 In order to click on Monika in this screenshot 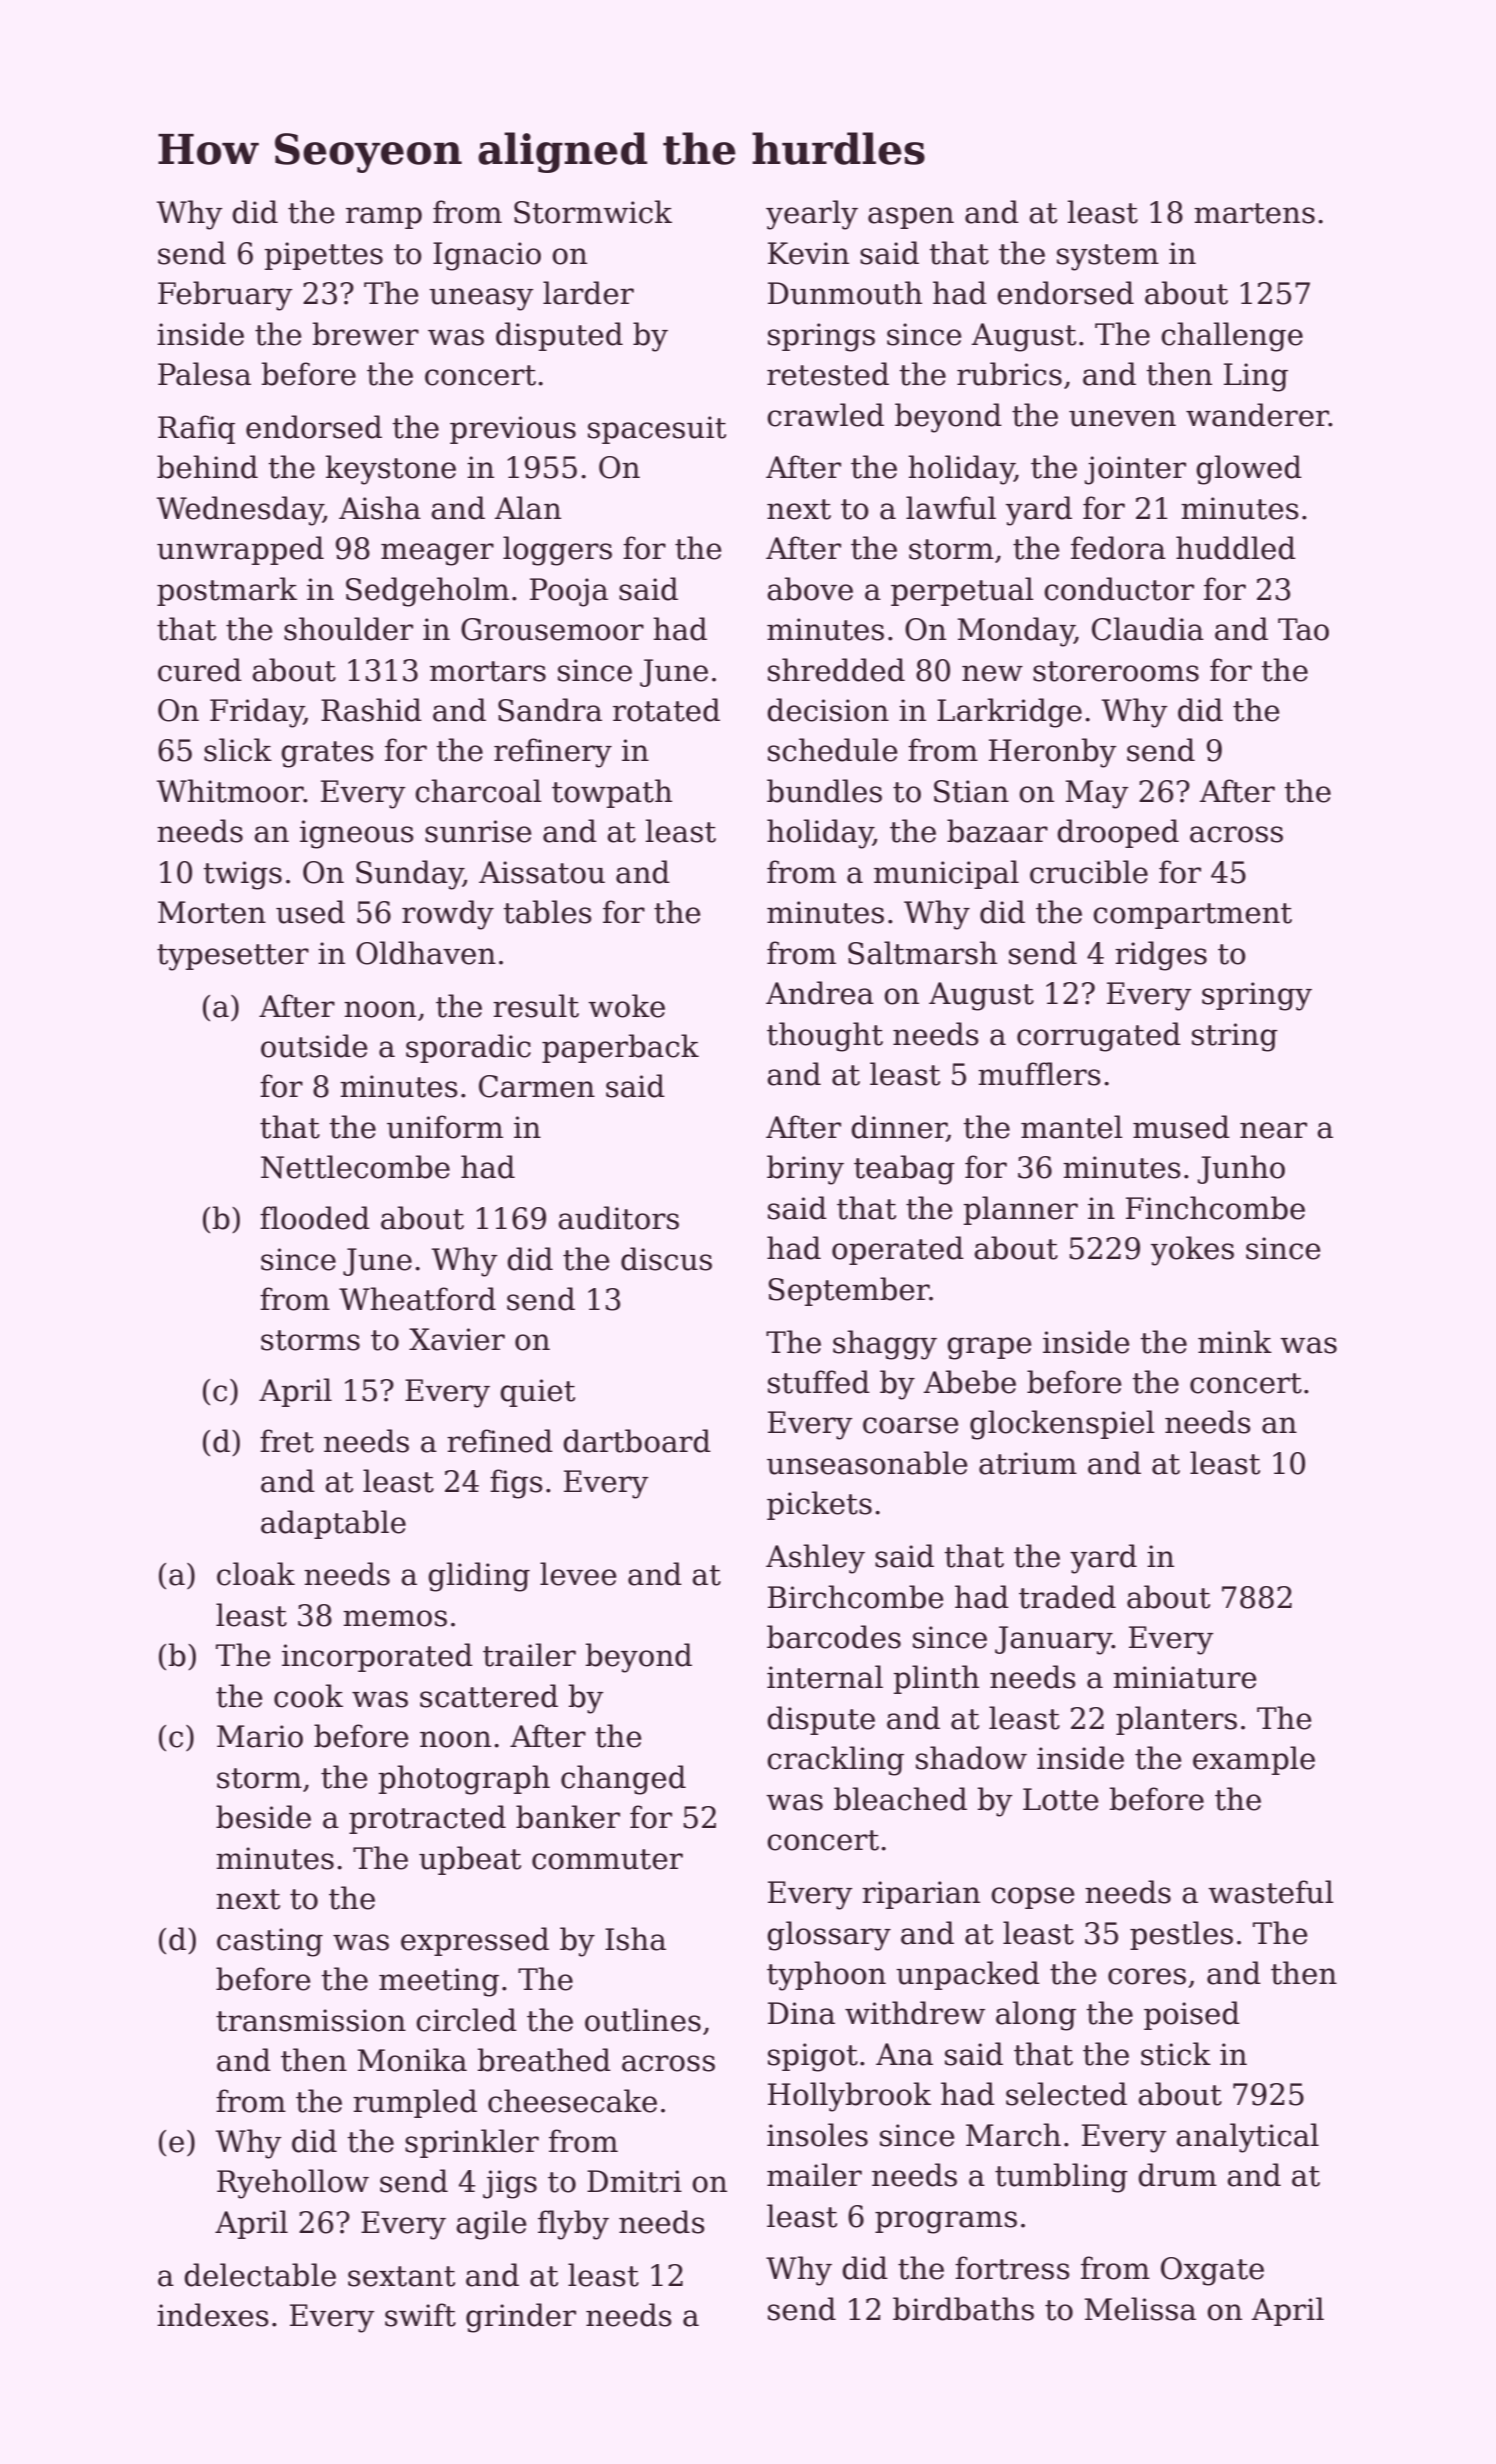, I will do `click(412, 2060)`.
